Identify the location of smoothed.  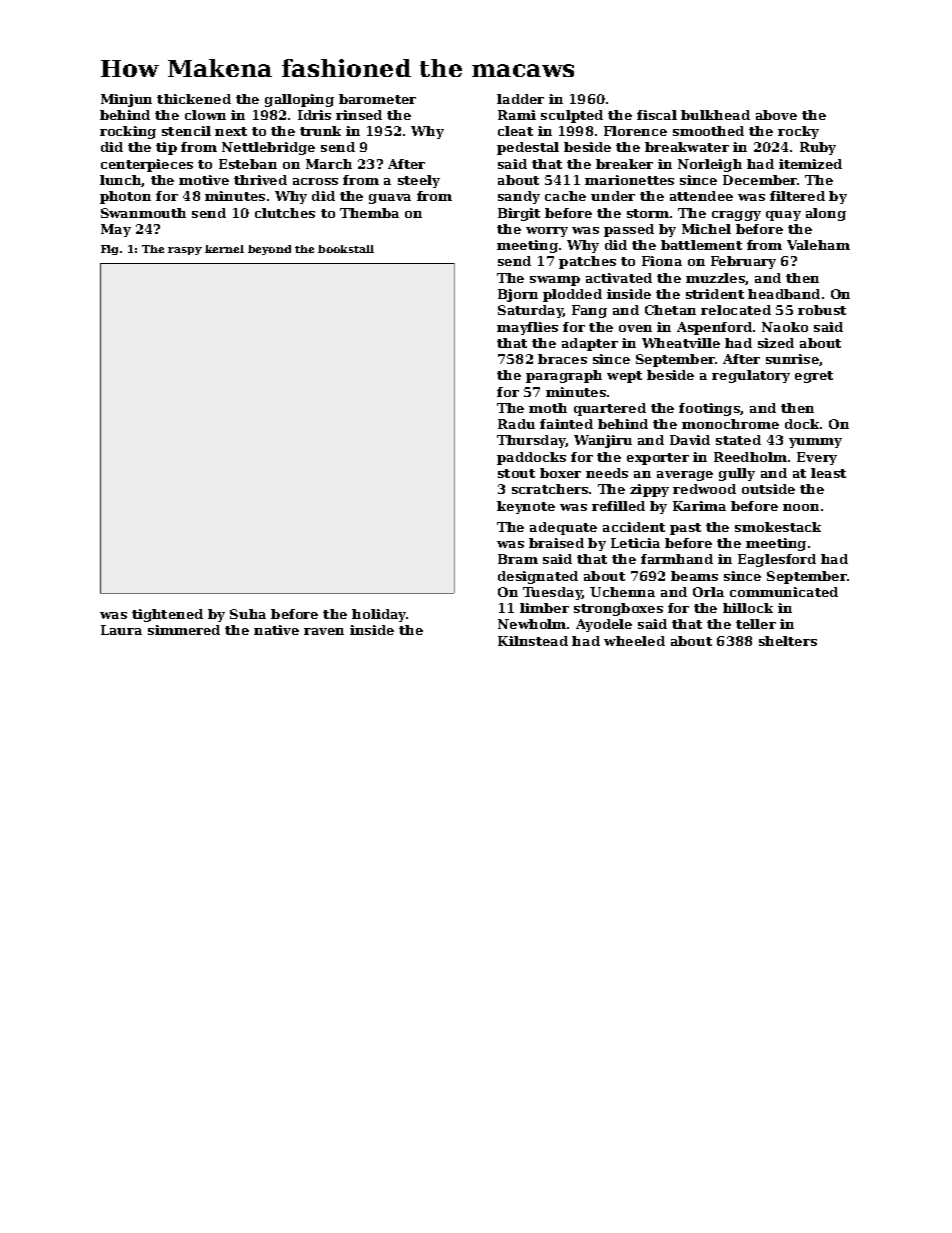
(708, 131).
